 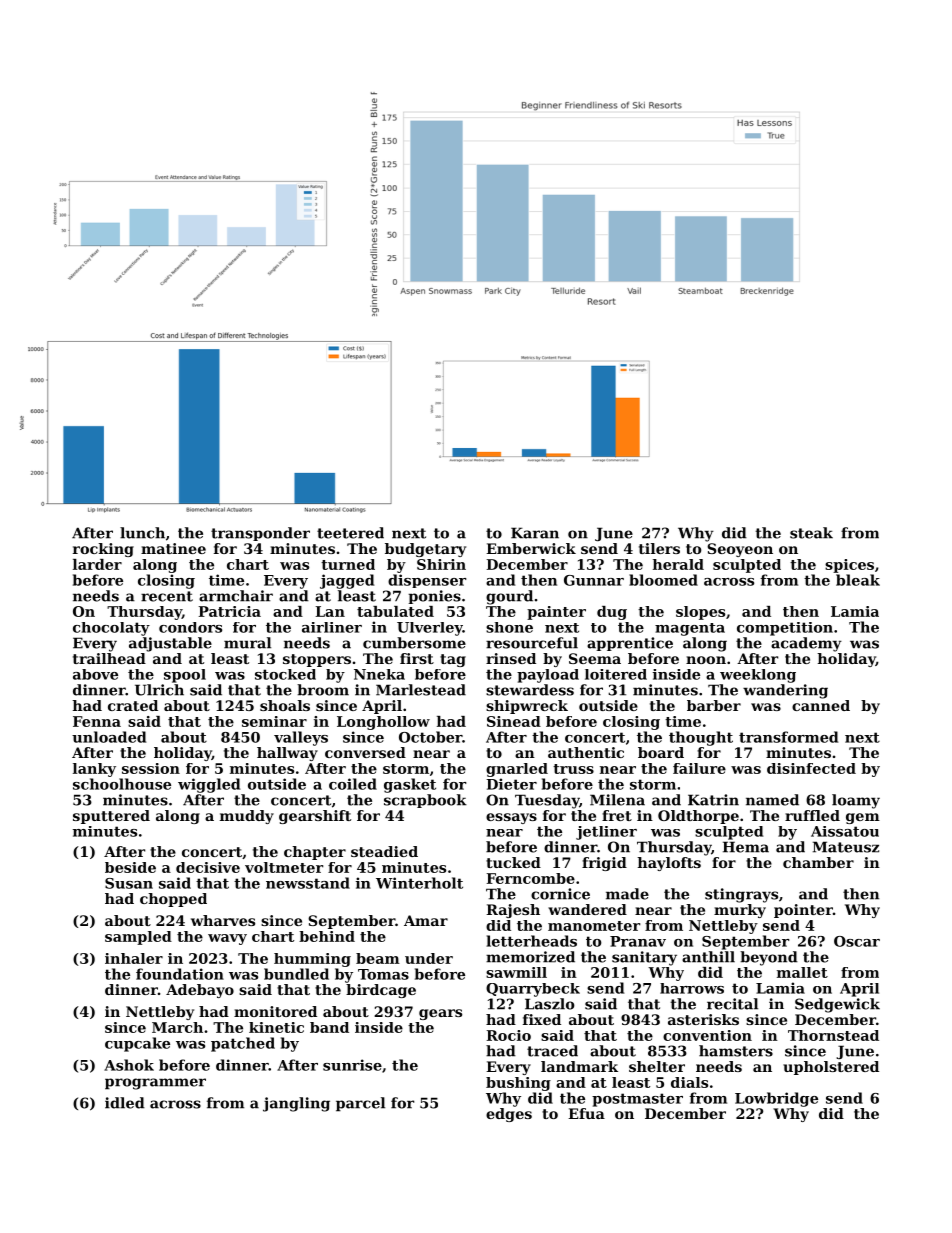 I want to click on essays, so click(x=511, y=818).
